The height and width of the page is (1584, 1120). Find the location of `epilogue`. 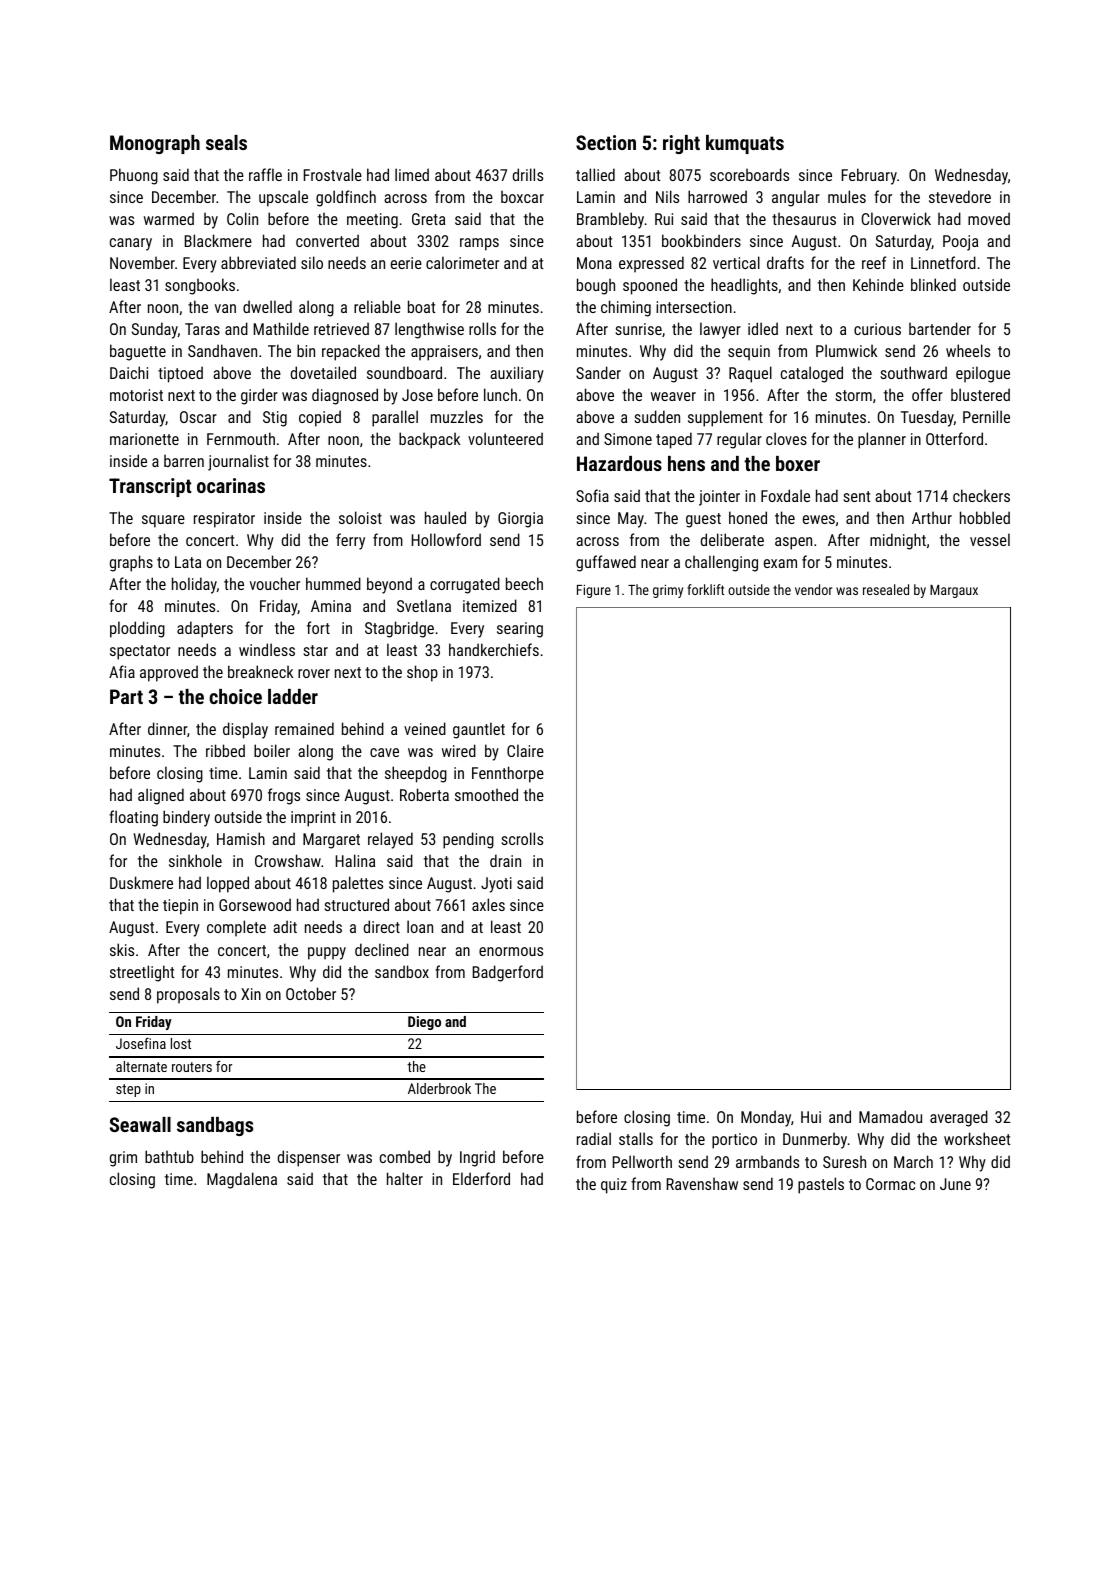

epilogue is located at coordinates (983, 374).
